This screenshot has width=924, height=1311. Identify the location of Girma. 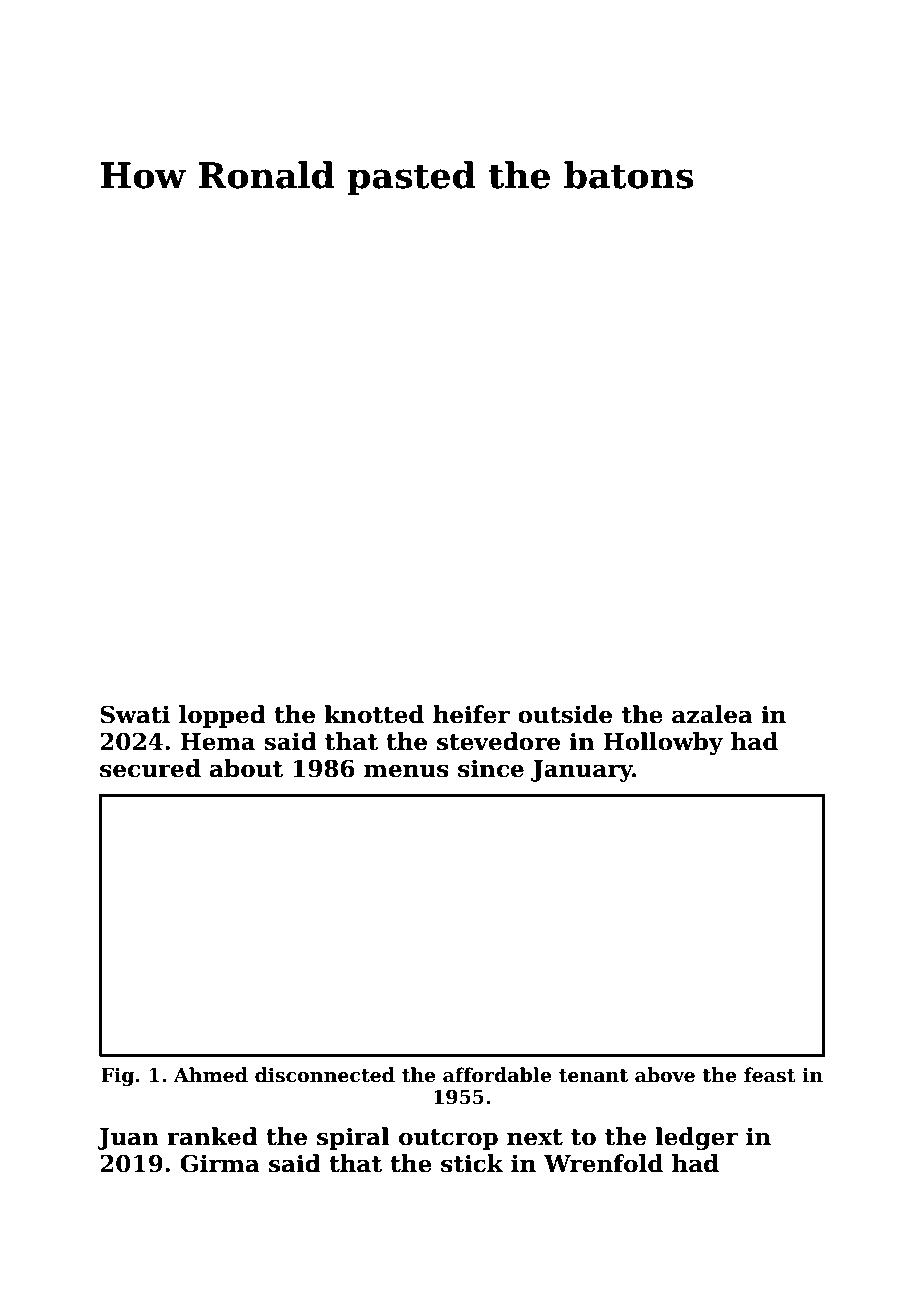
(220, 1163).
